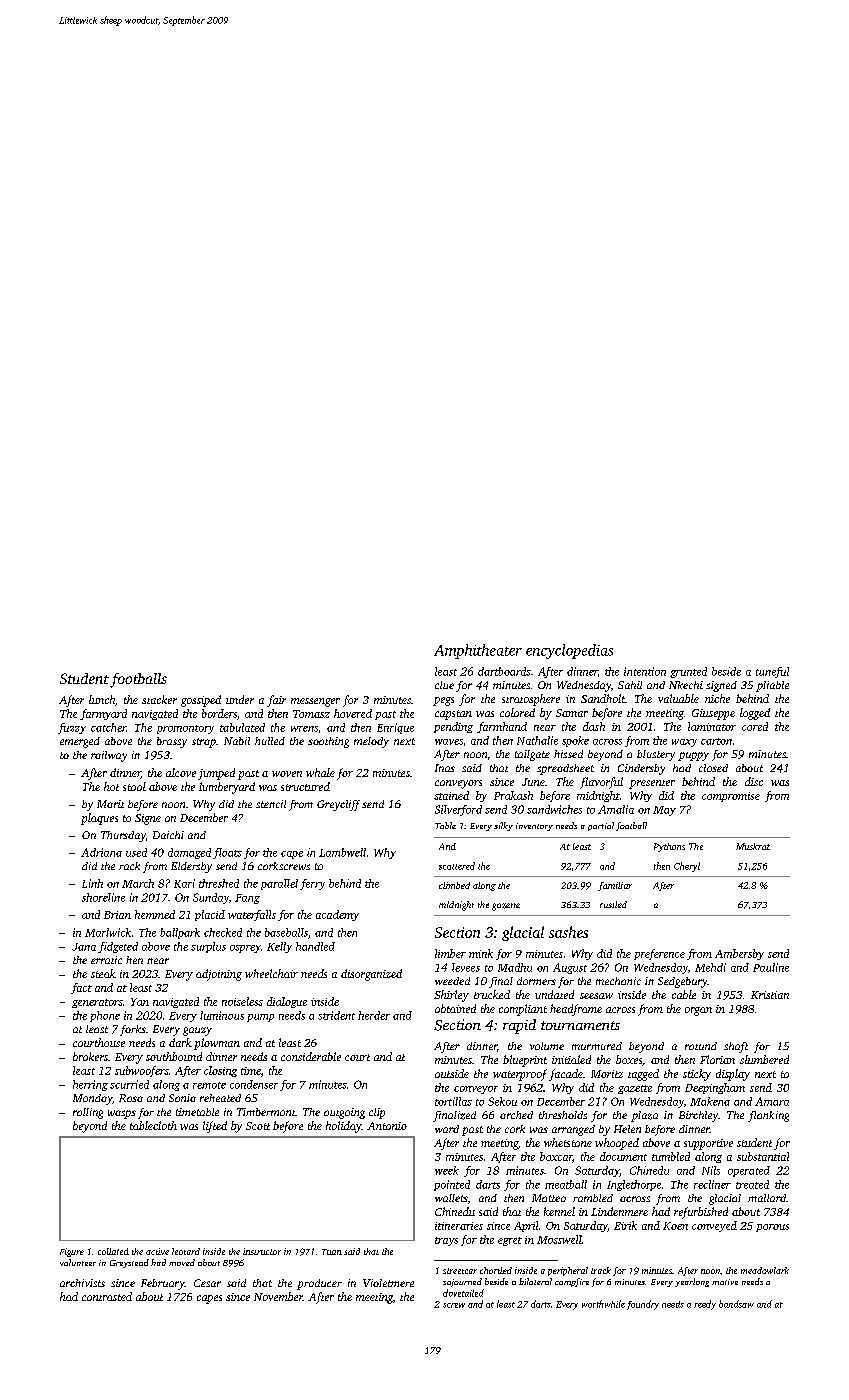 The image size is (849, 1400). I want to click on Pythons, so click(669, 847).
